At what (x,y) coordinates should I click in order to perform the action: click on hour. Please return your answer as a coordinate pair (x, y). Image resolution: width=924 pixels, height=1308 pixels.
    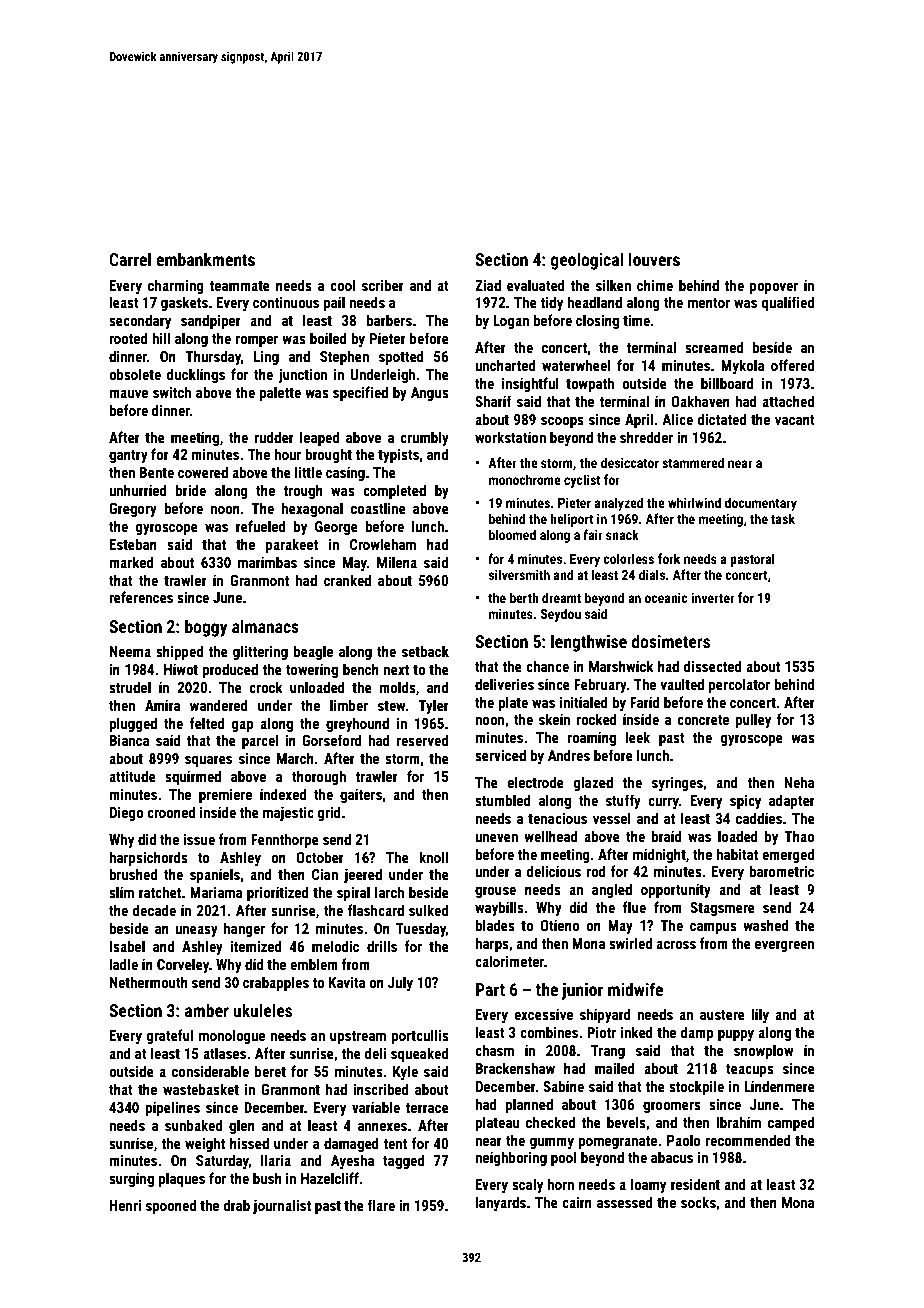
    Looking at the image, I should click on (287, 454).
